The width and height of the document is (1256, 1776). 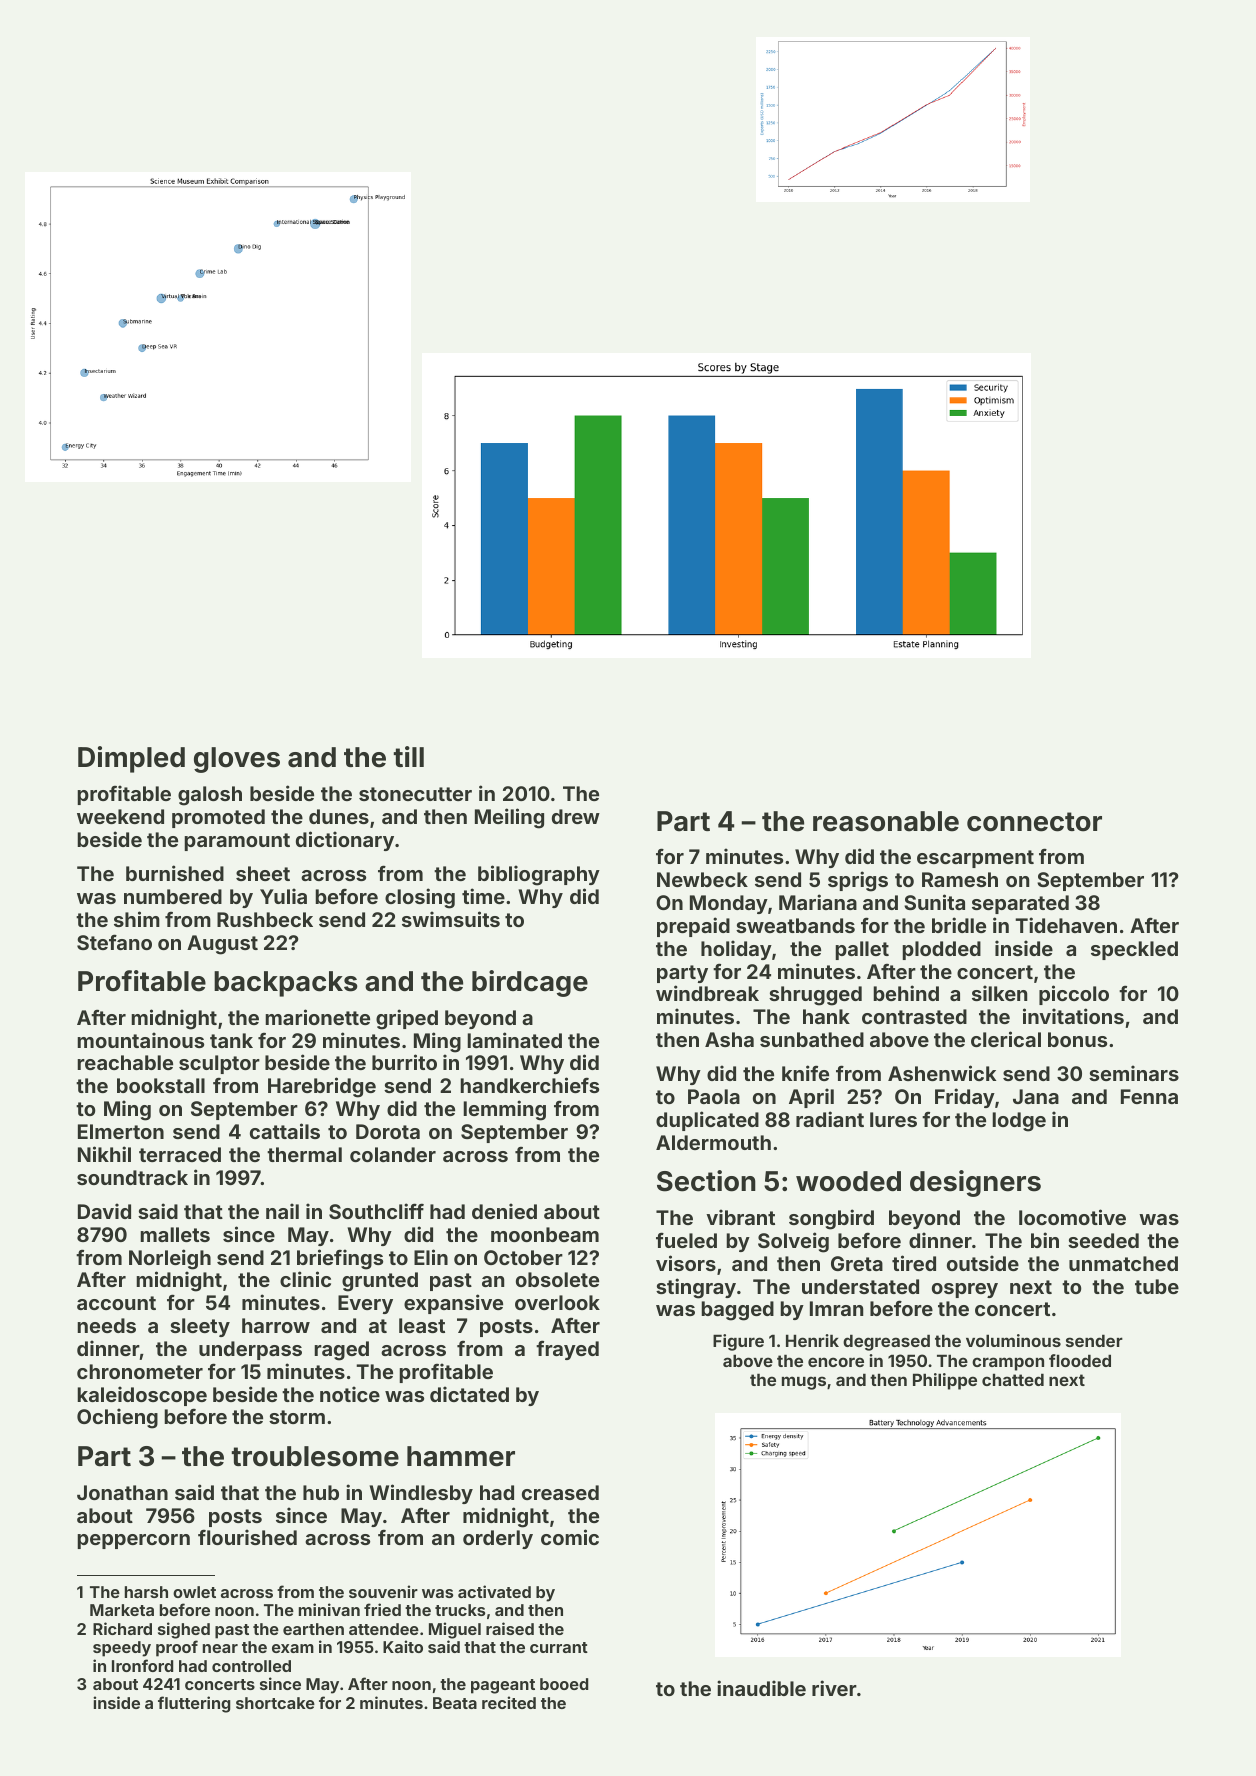 I want to click on reasonable, so click(x=886, y=821).
